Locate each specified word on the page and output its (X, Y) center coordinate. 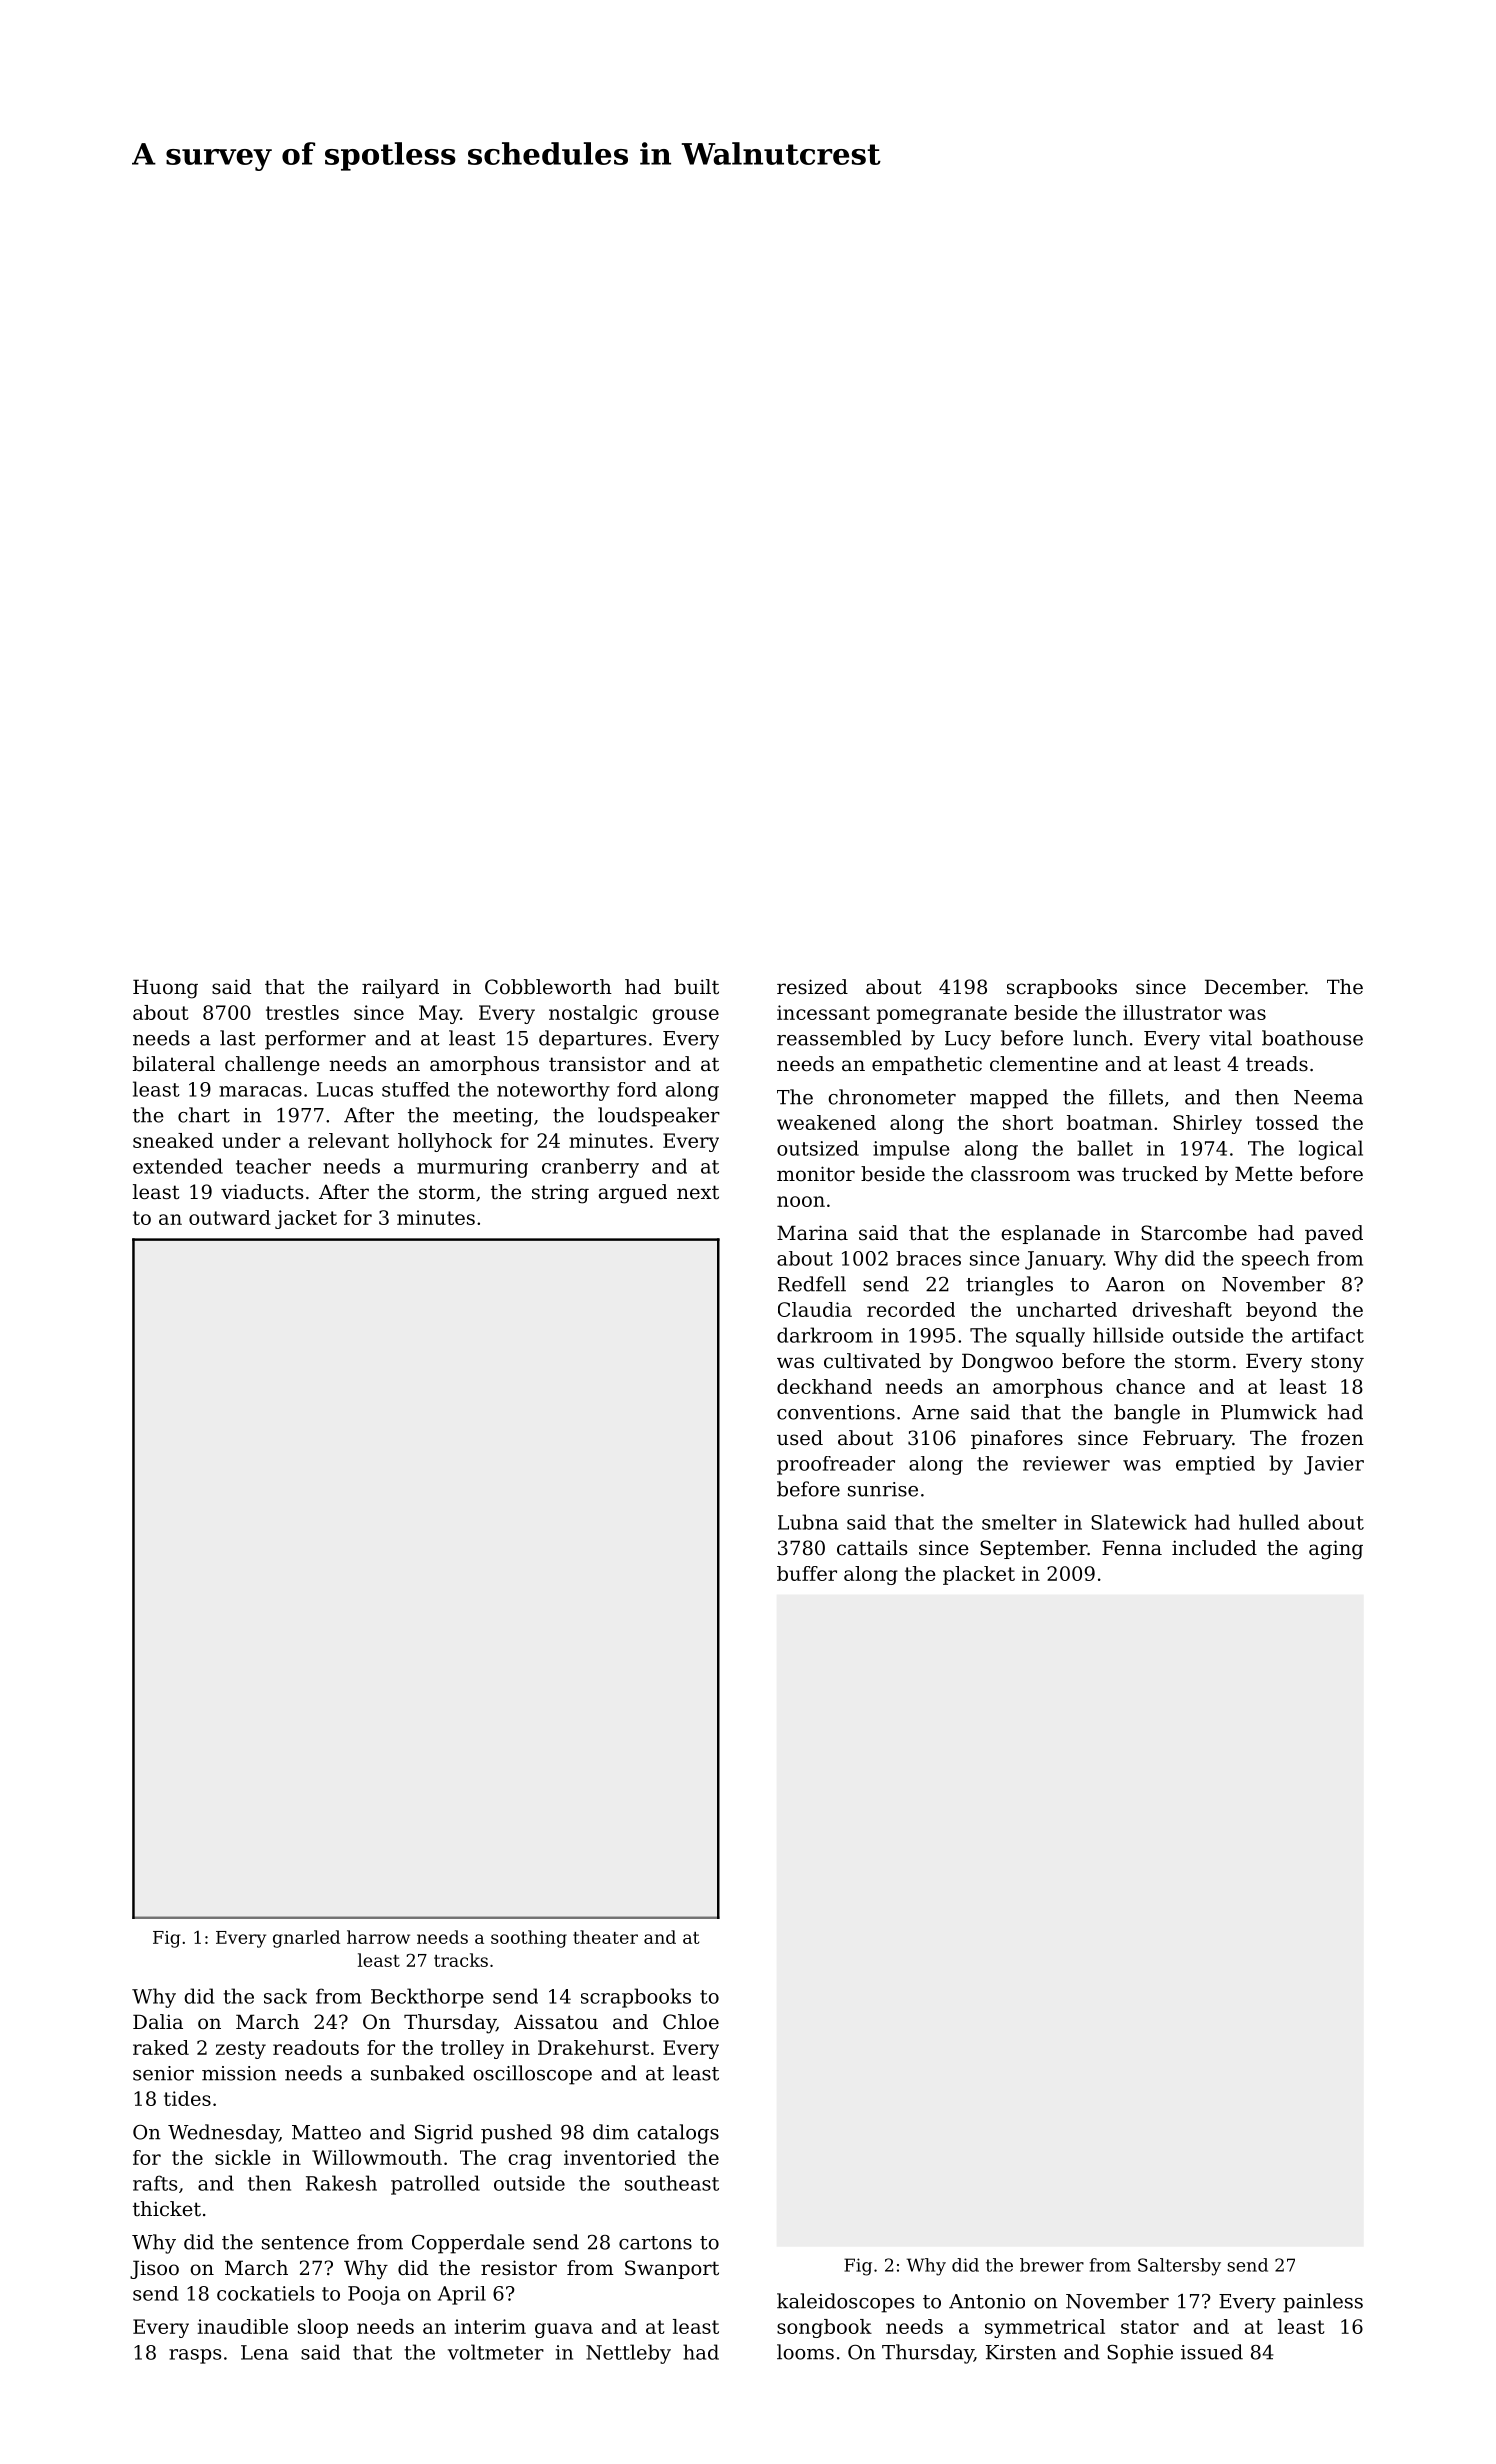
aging (1336, 1550)
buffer (807, 1573)
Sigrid (444, 2134)
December (1255, 987)
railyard (400, 989)
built (696, 987)
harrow (378, 1937)
